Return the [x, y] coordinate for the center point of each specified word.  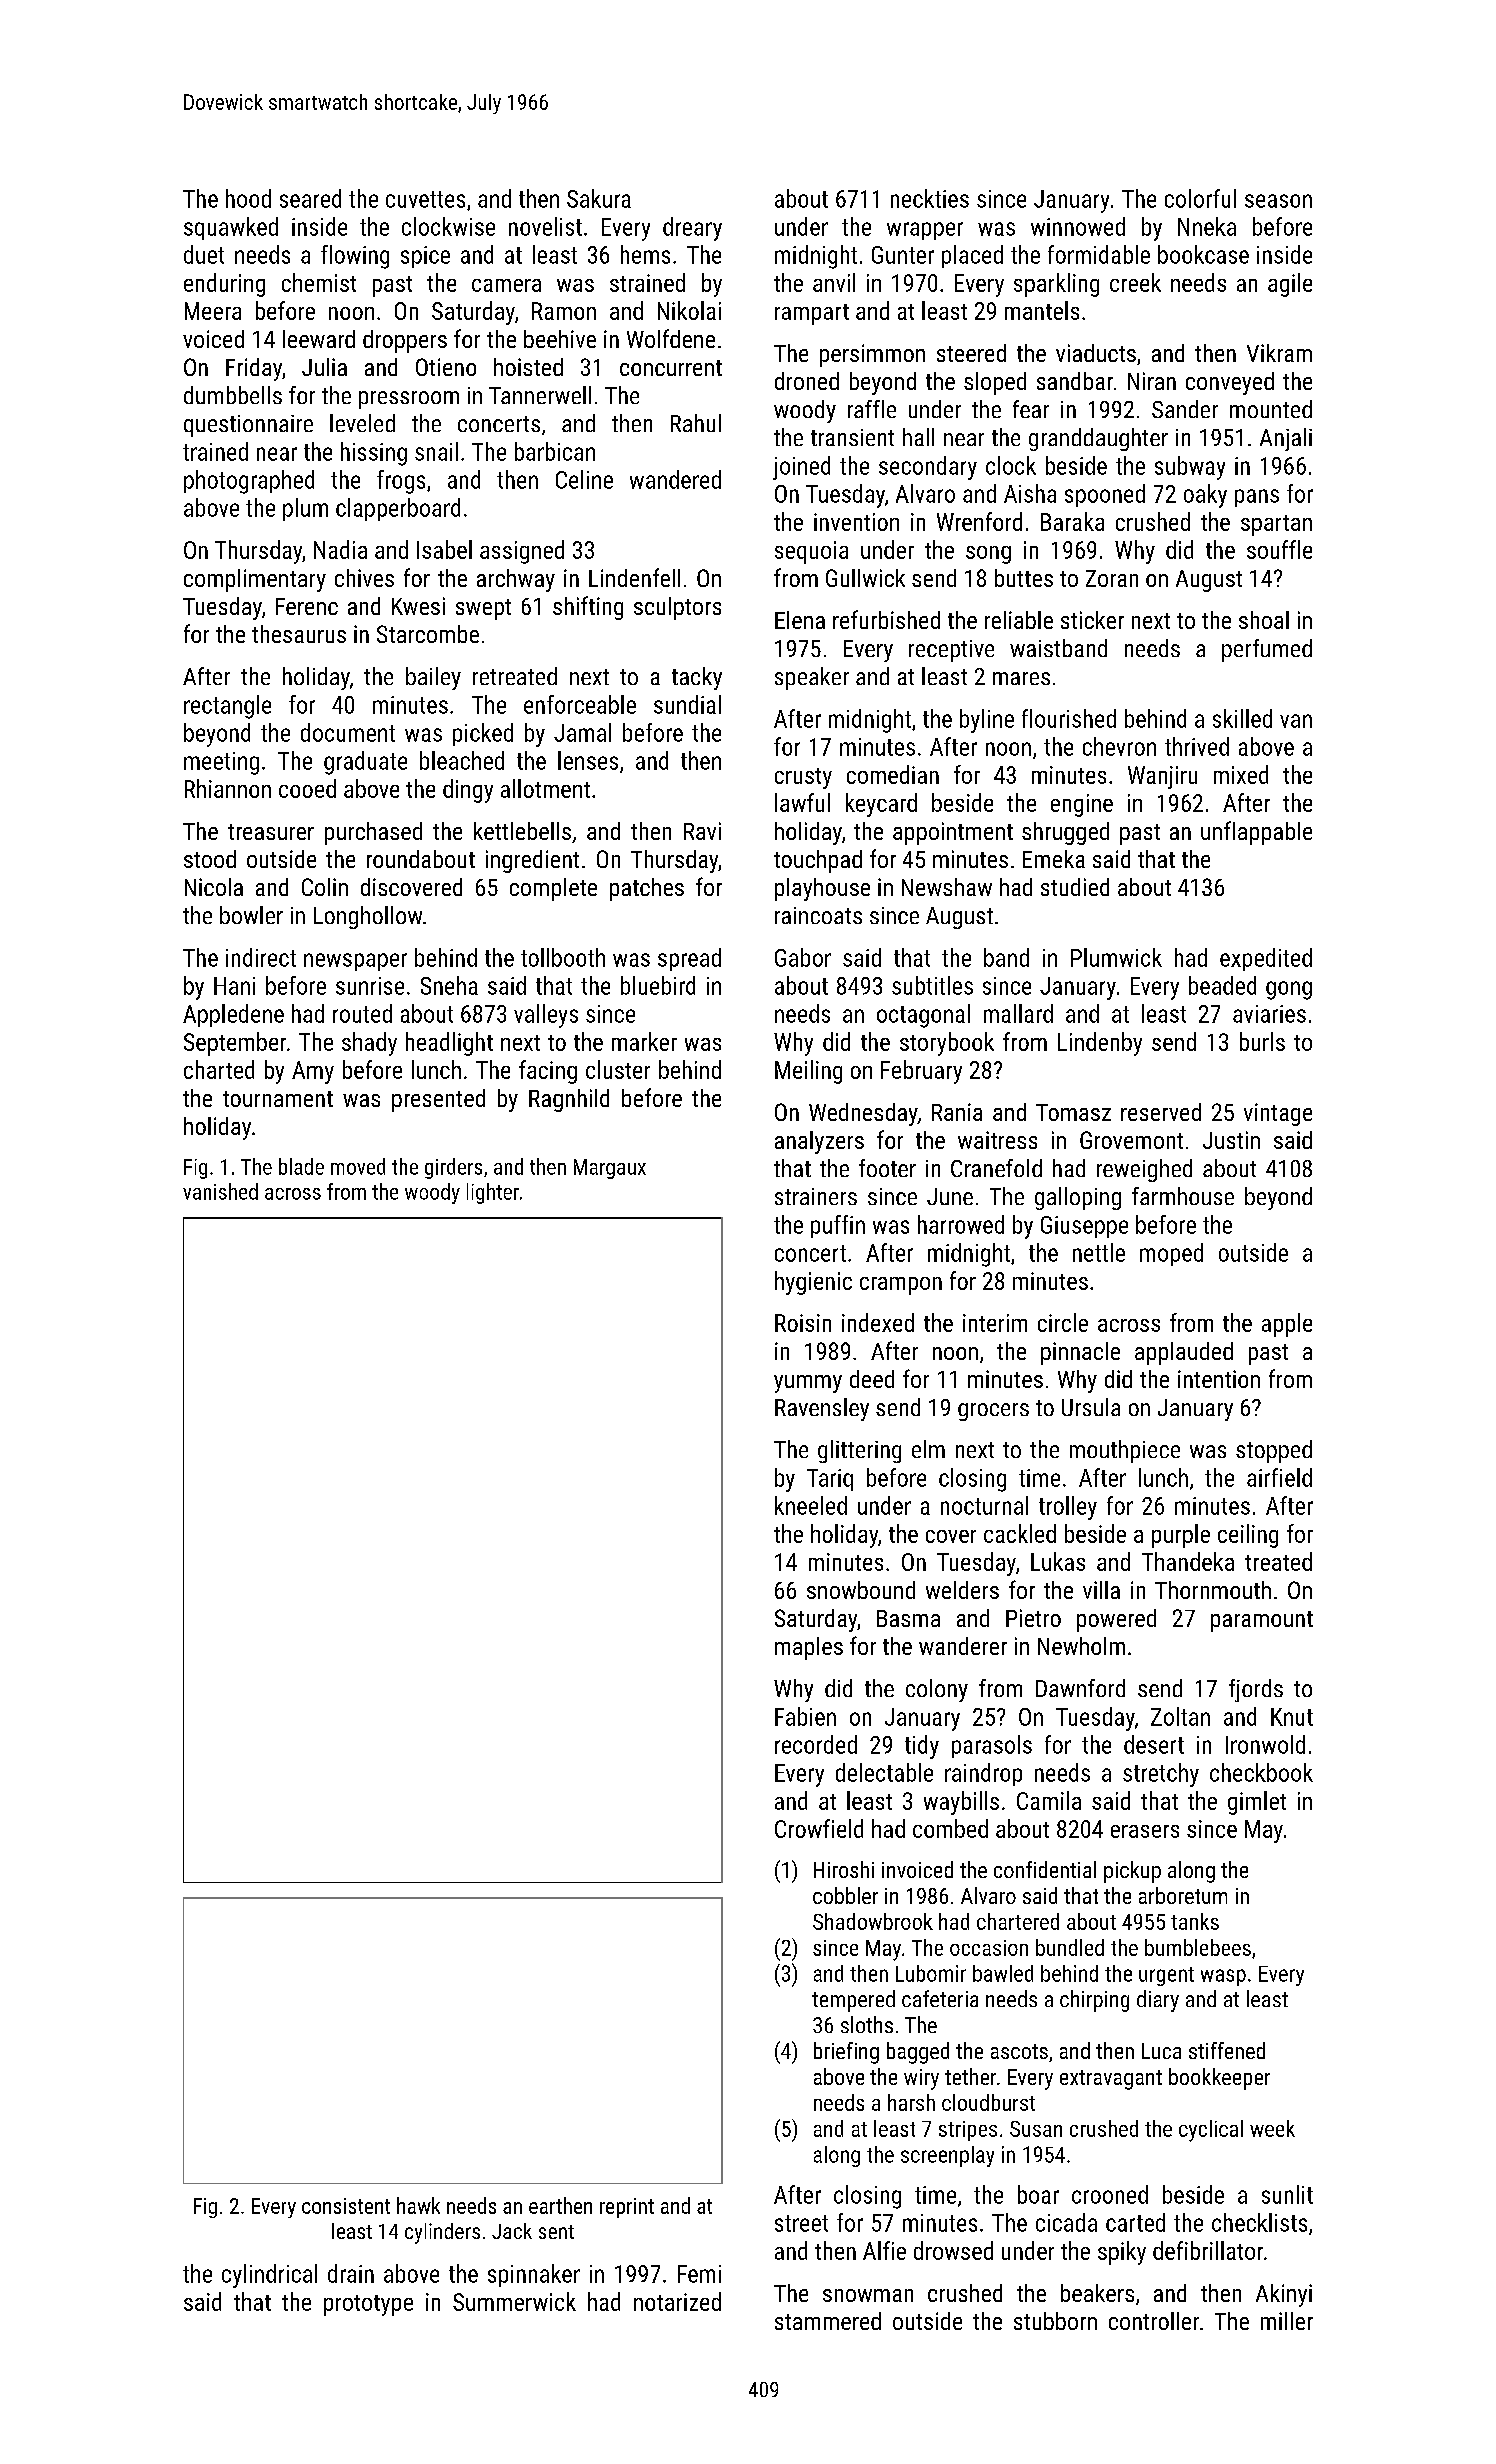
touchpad [818, 861]
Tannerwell [540, 395]
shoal [1264, 620]
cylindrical [269, 2276]
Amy [313, 1072]
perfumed [1267, 650]
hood [248, 198]
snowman [868, 2295]
